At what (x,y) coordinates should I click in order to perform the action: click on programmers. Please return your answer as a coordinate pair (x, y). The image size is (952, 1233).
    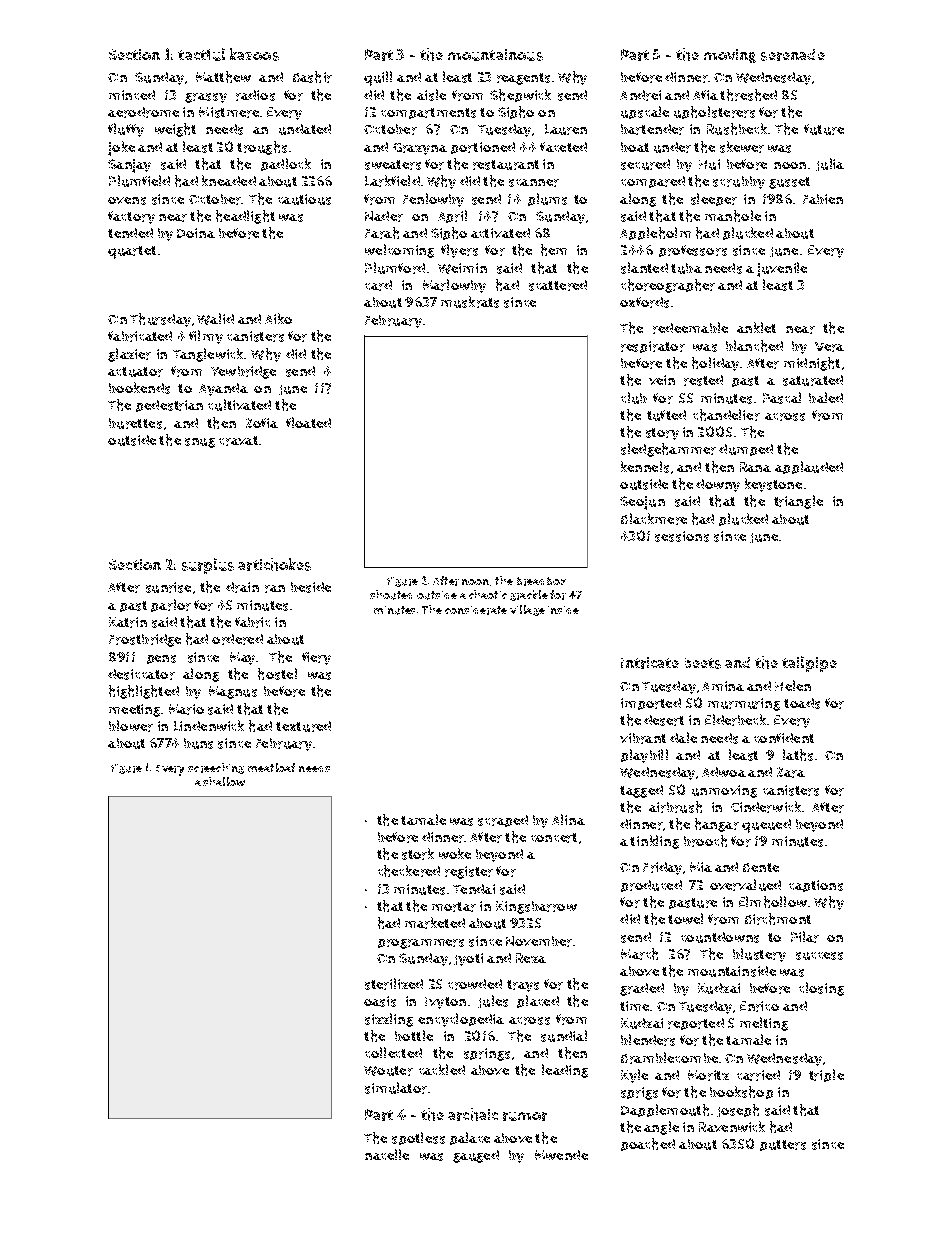
    Looking at the image, I should click on (421, 944).
